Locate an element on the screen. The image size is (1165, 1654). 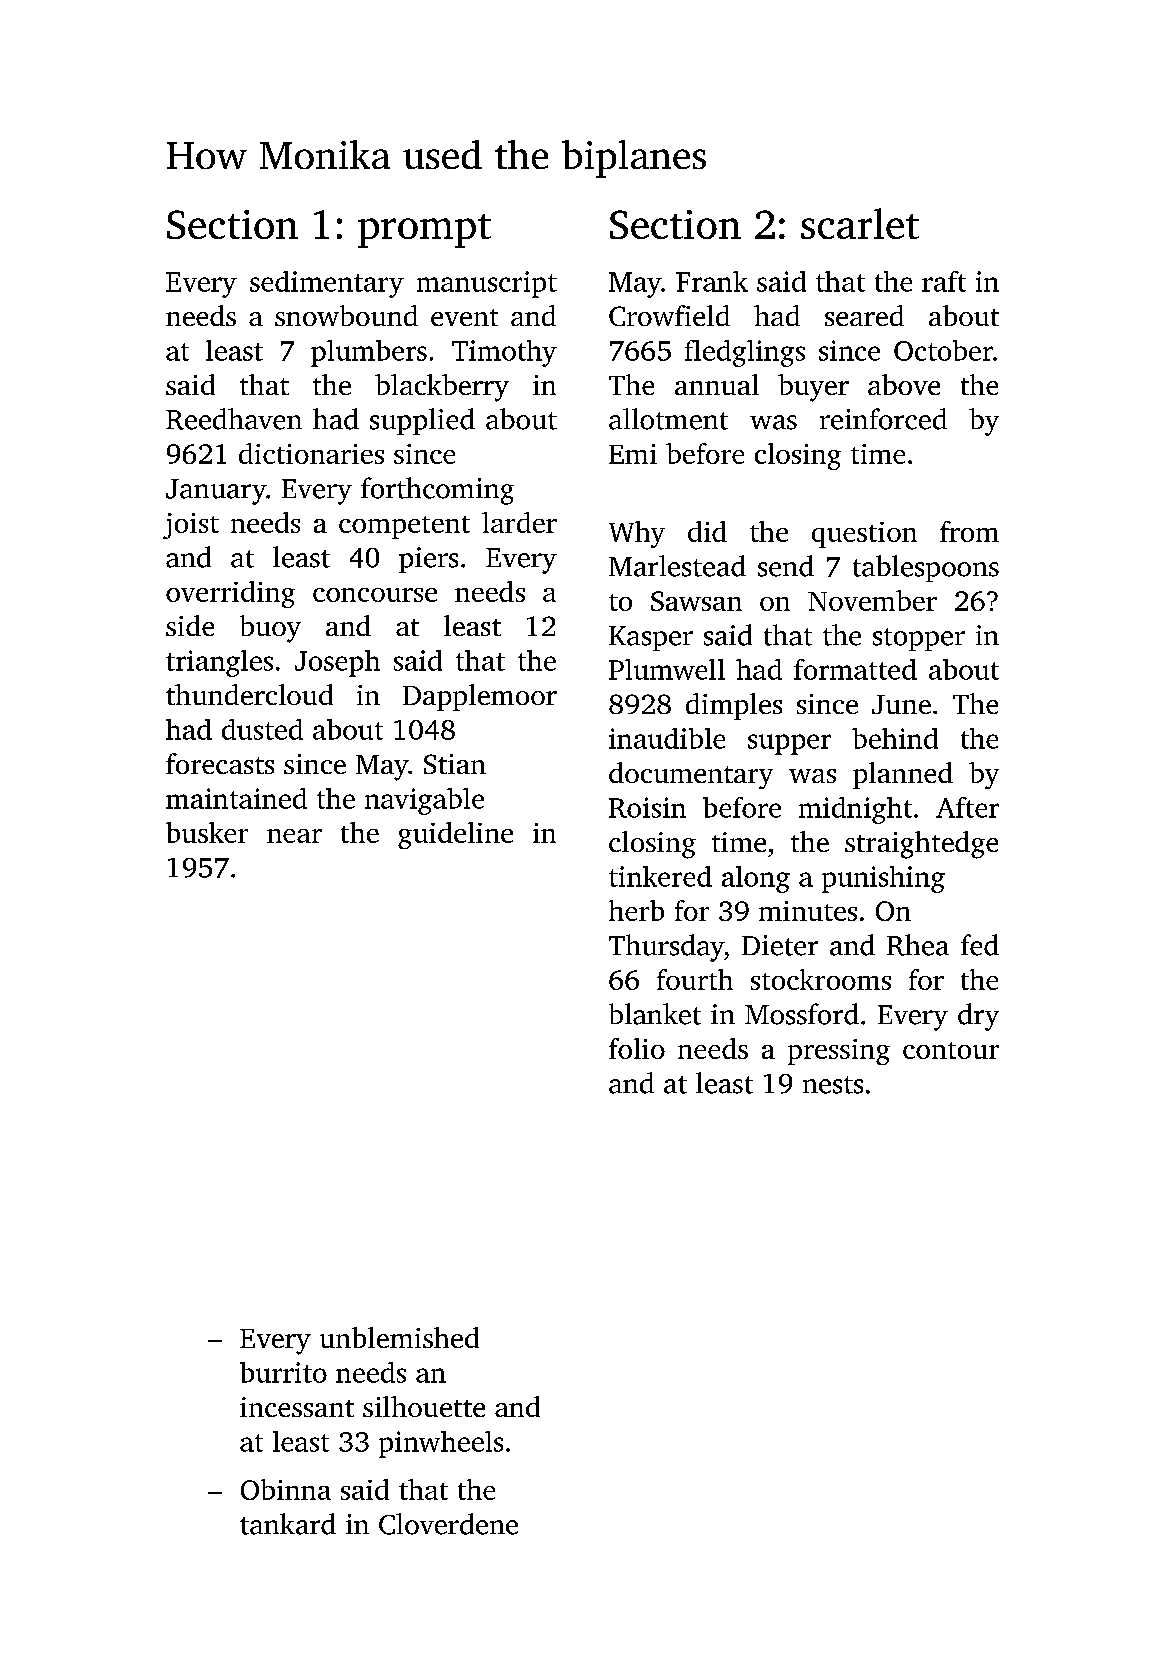
Roisin is located at coordinates (647, 807).
